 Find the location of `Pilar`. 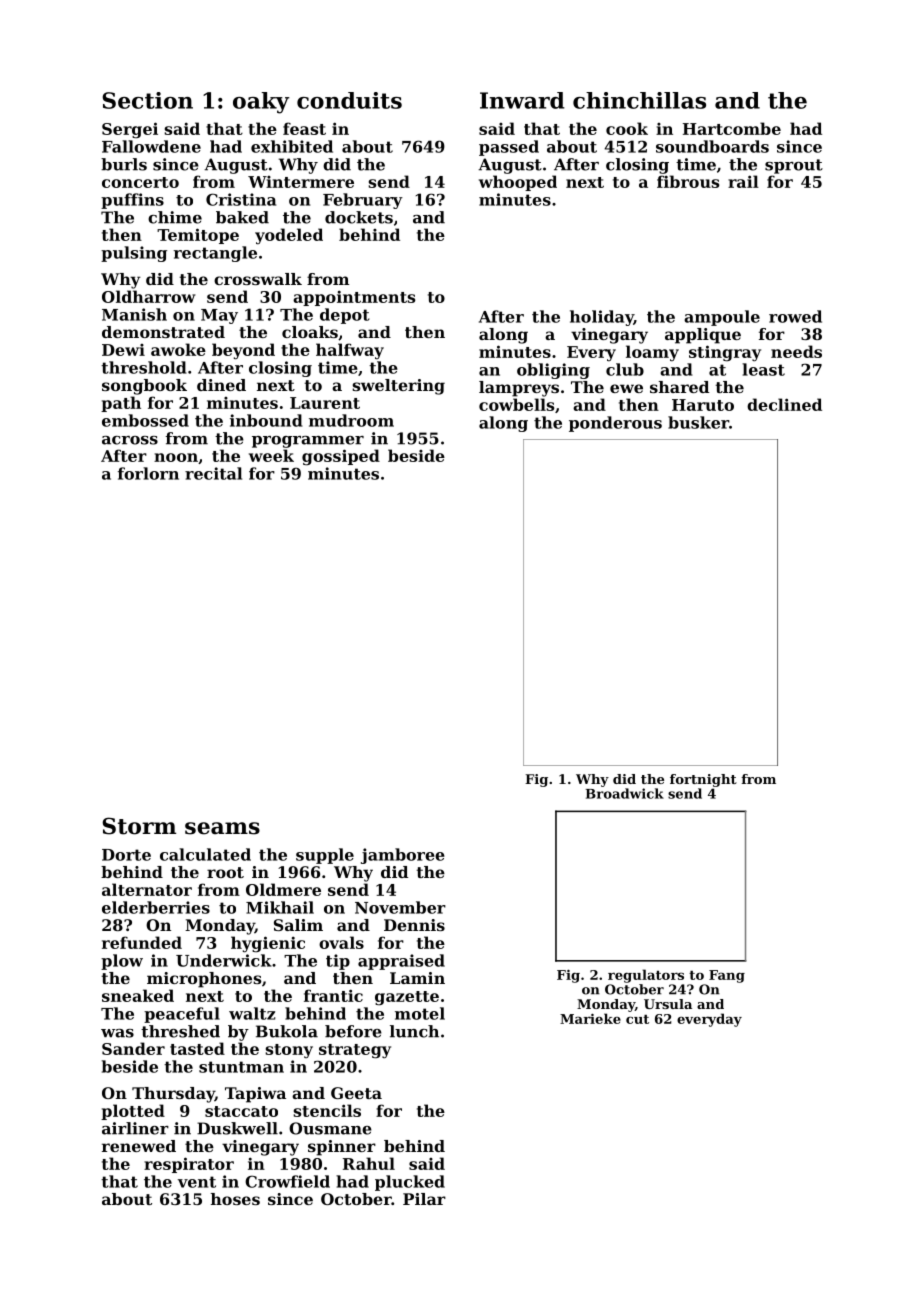

Pilar is located at coordinates (424, 1199).
